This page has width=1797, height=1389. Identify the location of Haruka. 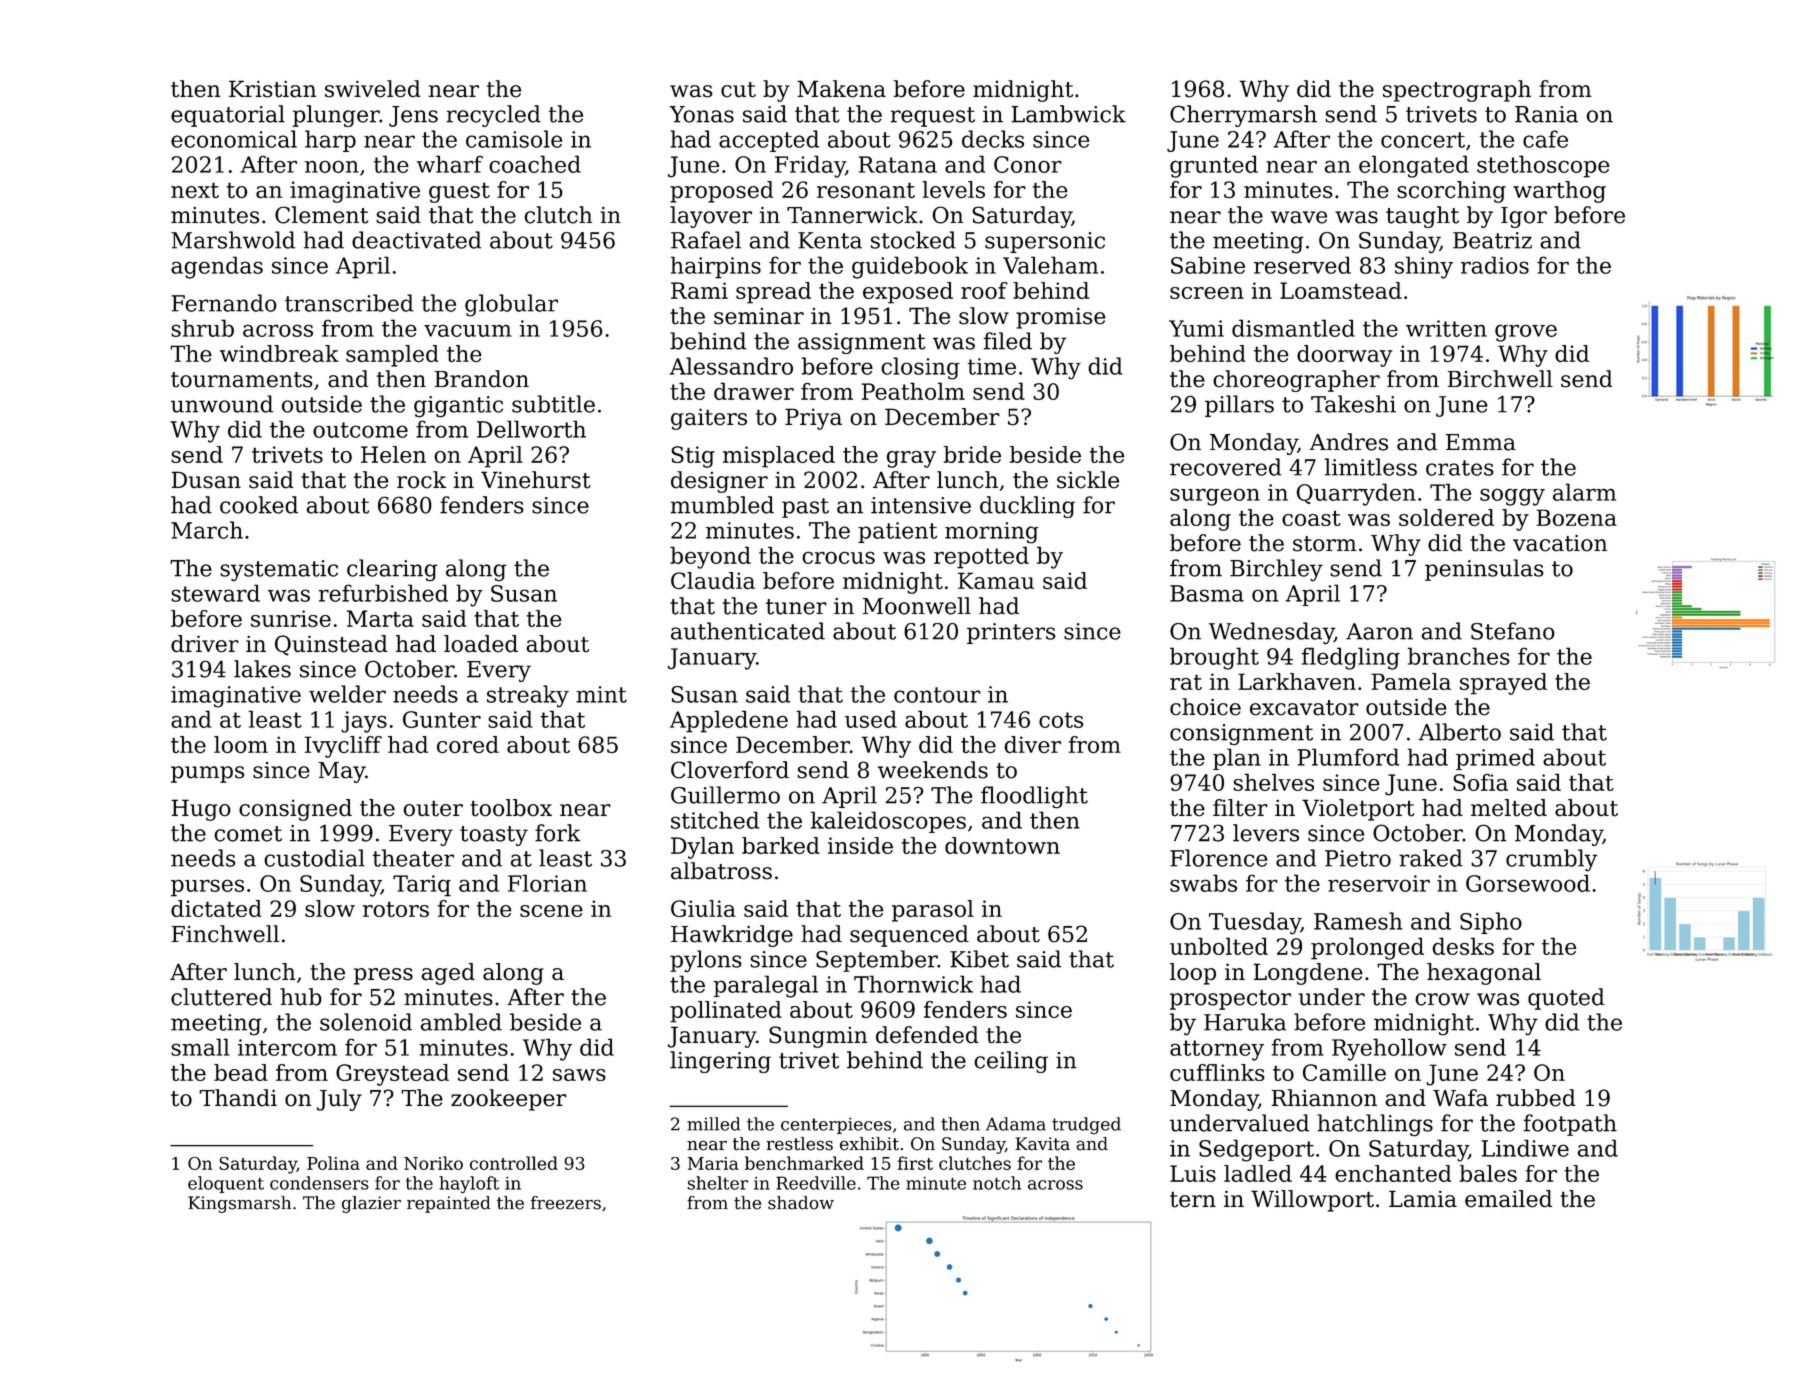
(1245, 1022).
